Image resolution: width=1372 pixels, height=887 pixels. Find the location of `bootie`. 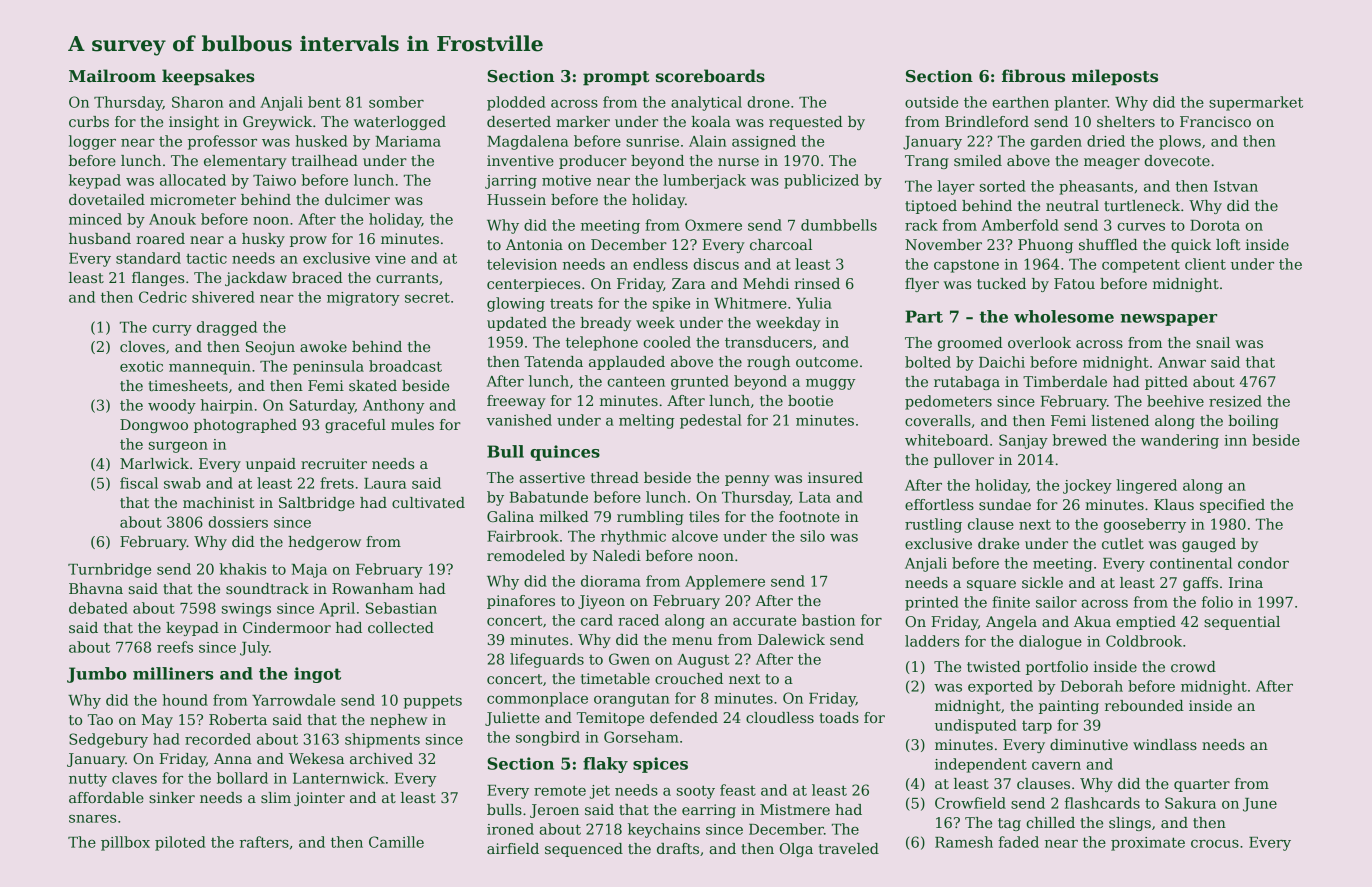

bootie is located at coordinates (810, 400).
